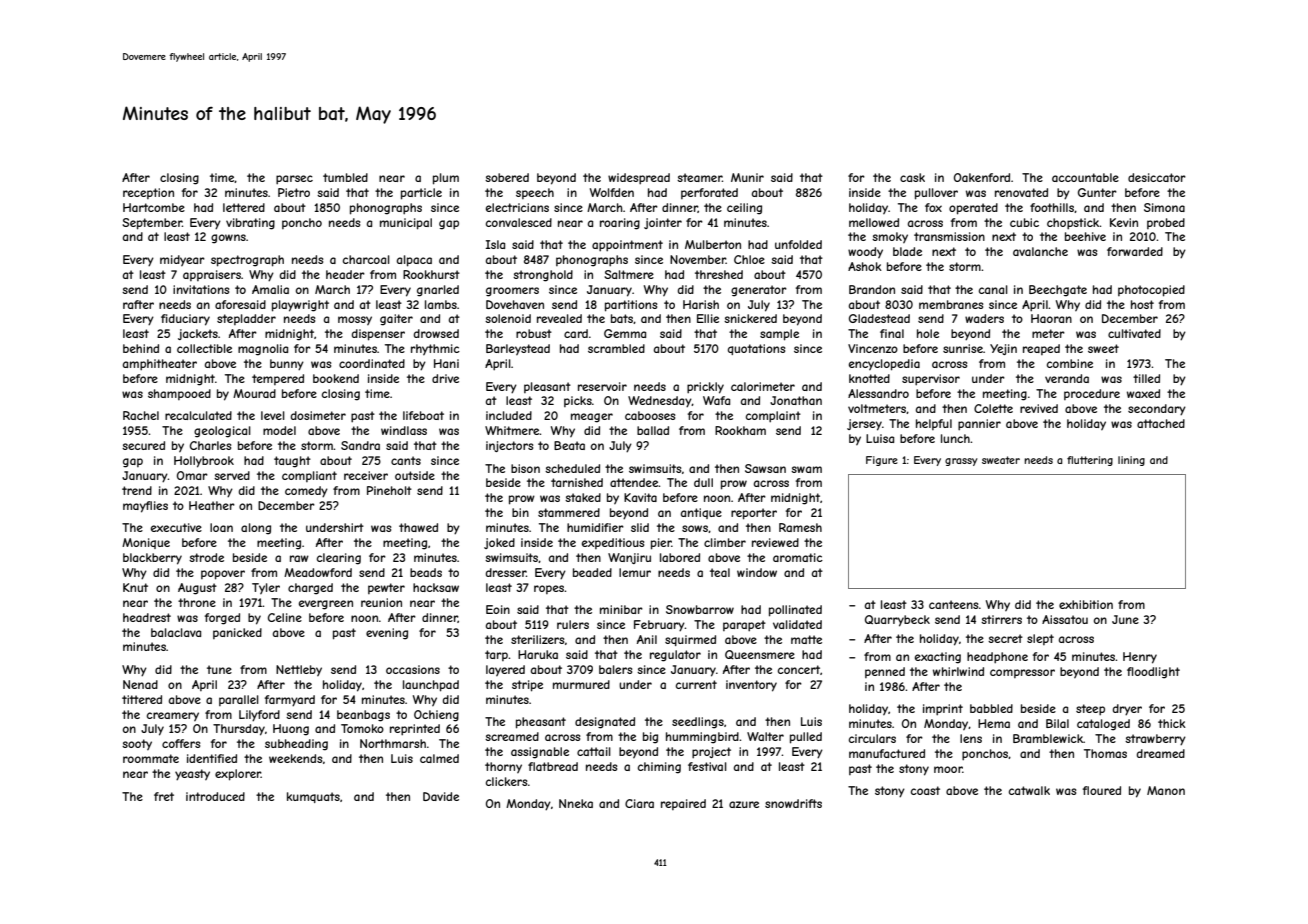 This screenshot has height=924, width=1308. Describe the element at coordinates (653, 430) in the screenshot. I see `ballad` at that location.
